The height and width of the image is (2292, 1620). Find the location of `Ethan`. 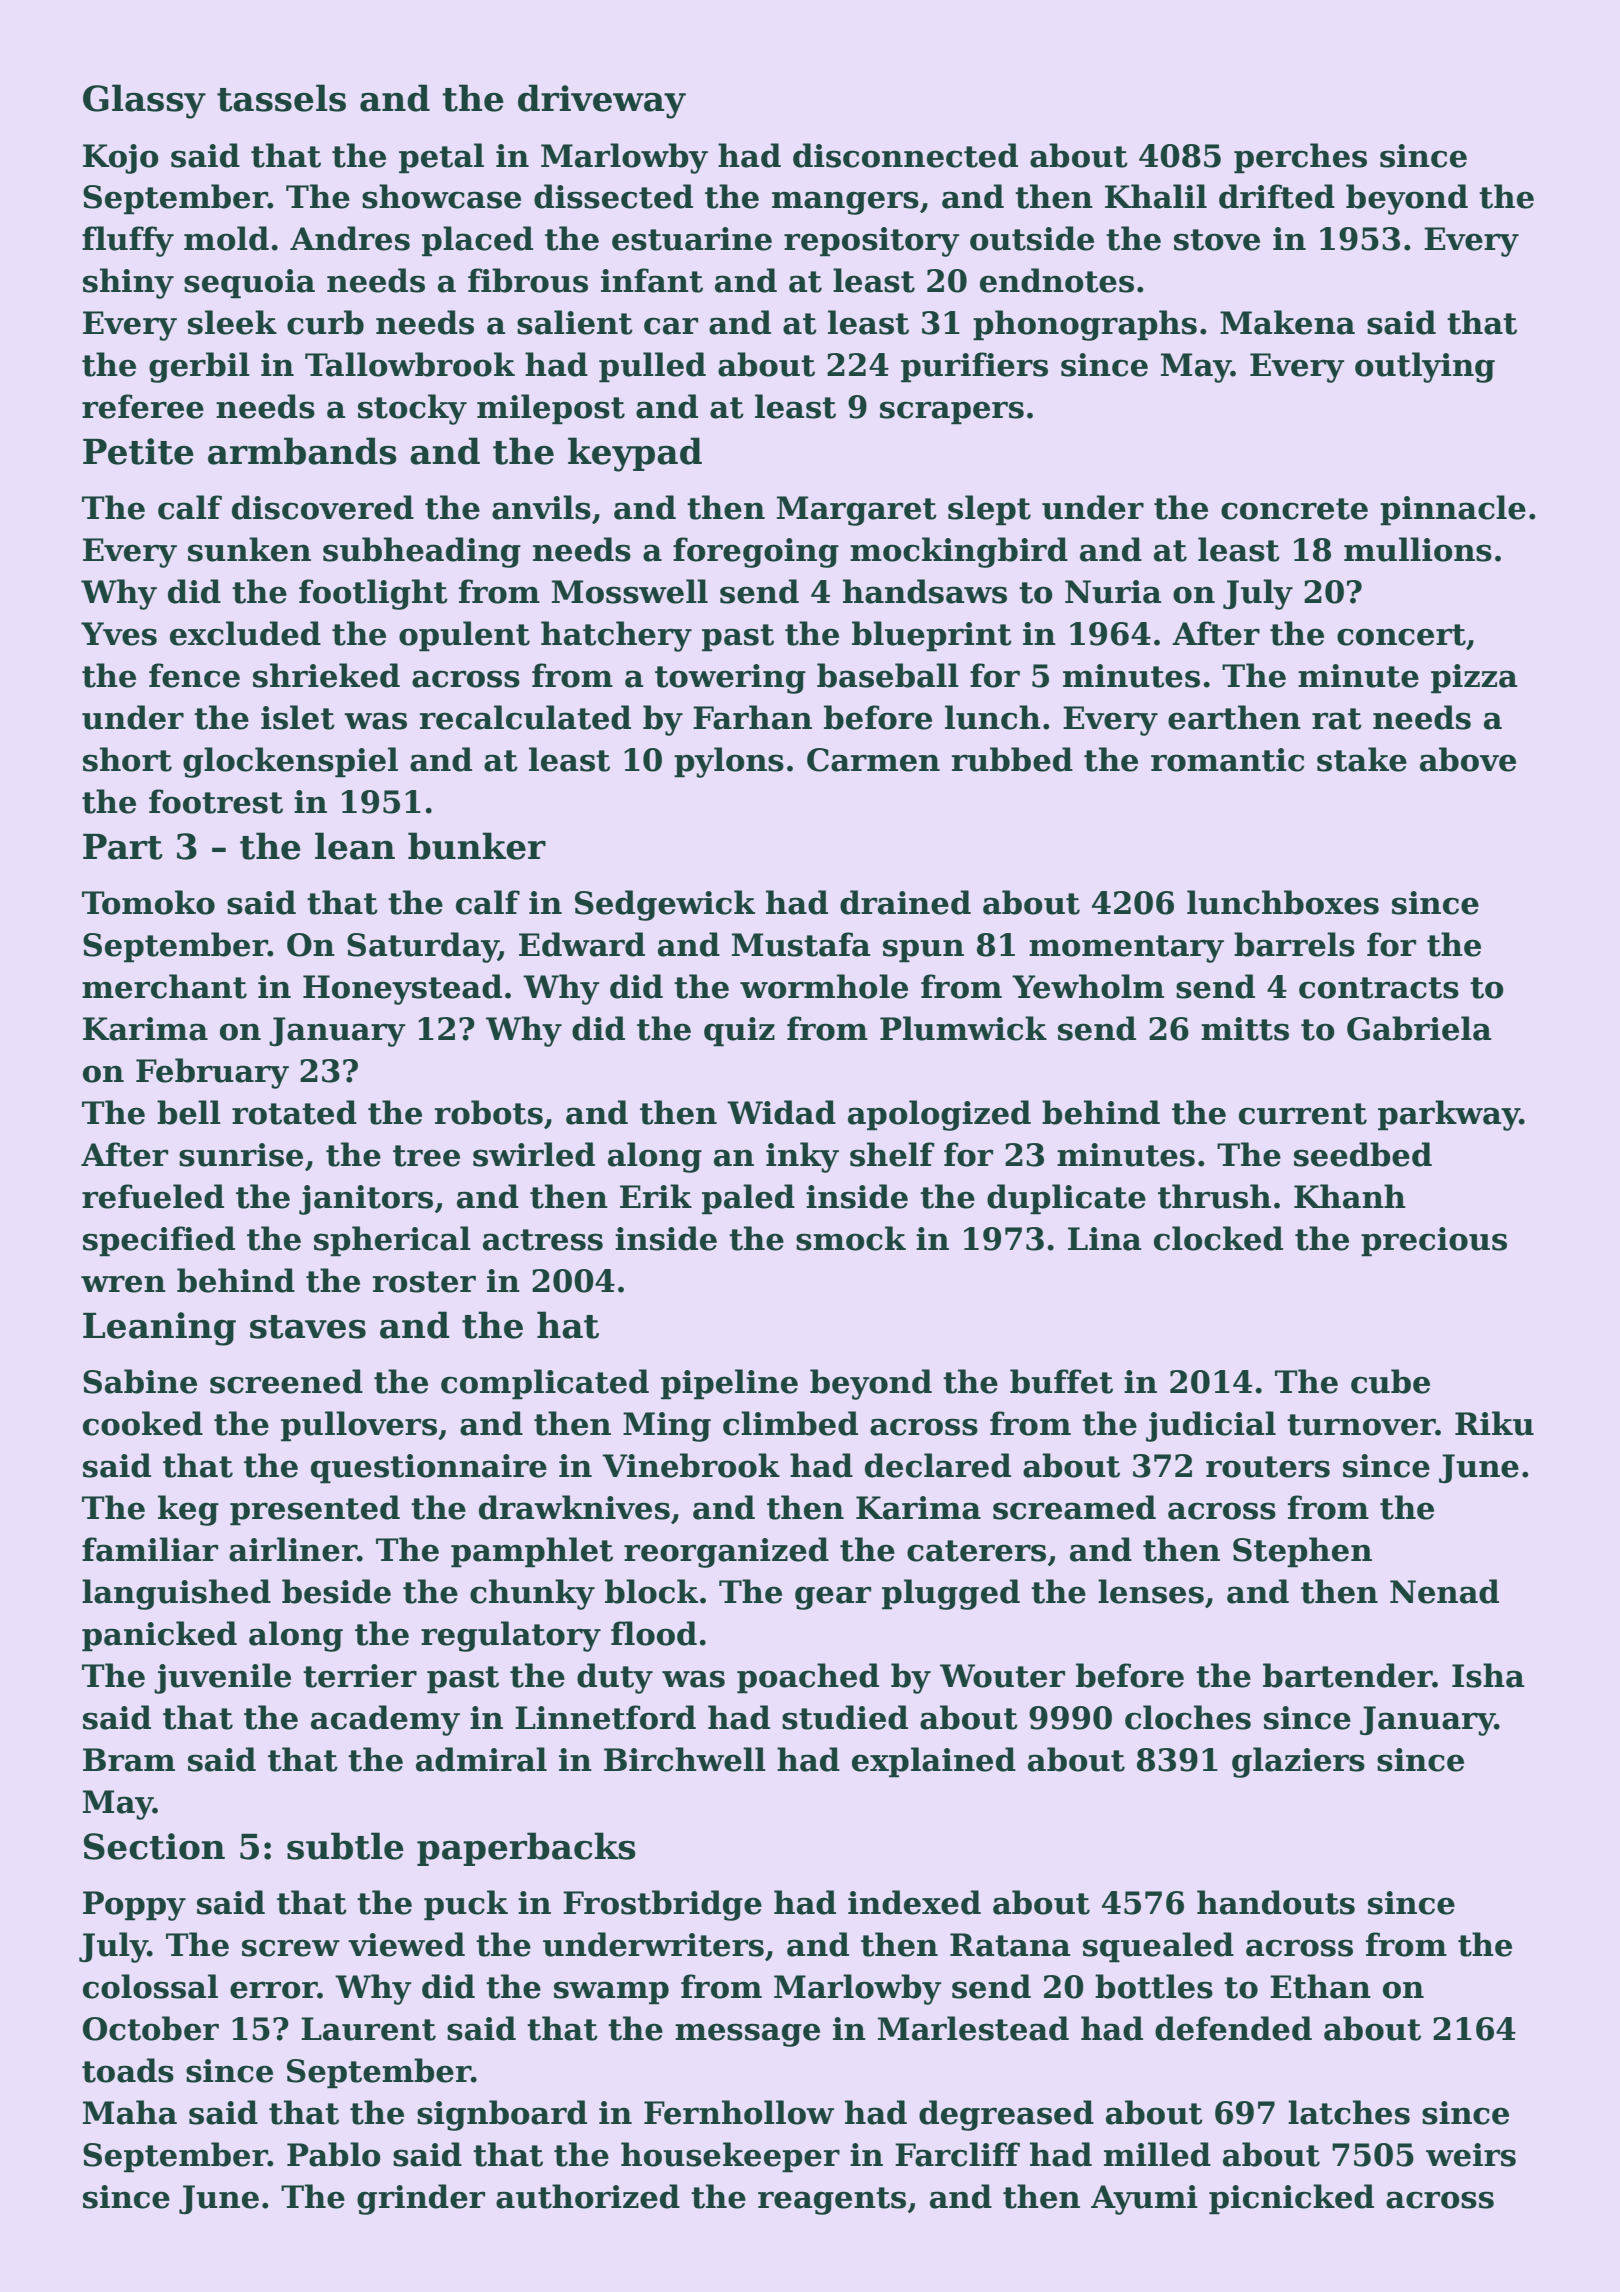

Ethan is located at coordinates (1320, 1986).
